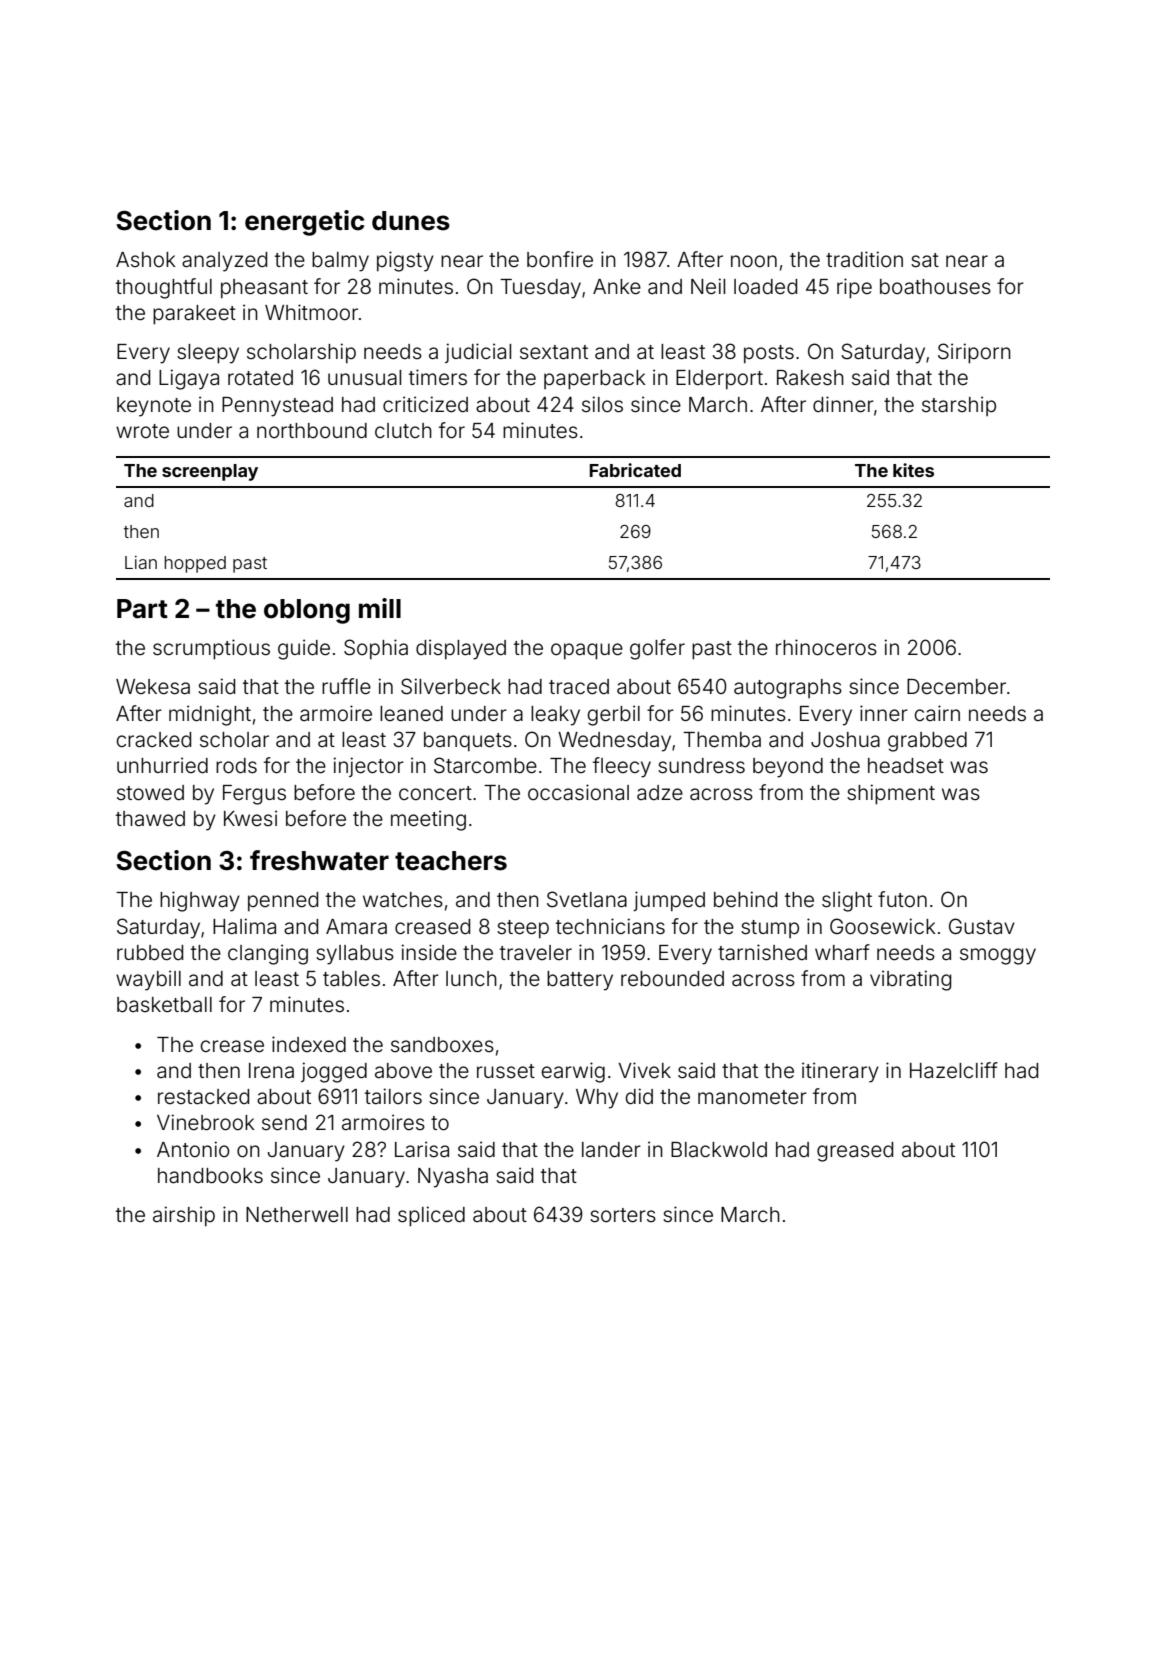 The image size is (1165, 1654). I want to click on waybill, so click(148, 980).
